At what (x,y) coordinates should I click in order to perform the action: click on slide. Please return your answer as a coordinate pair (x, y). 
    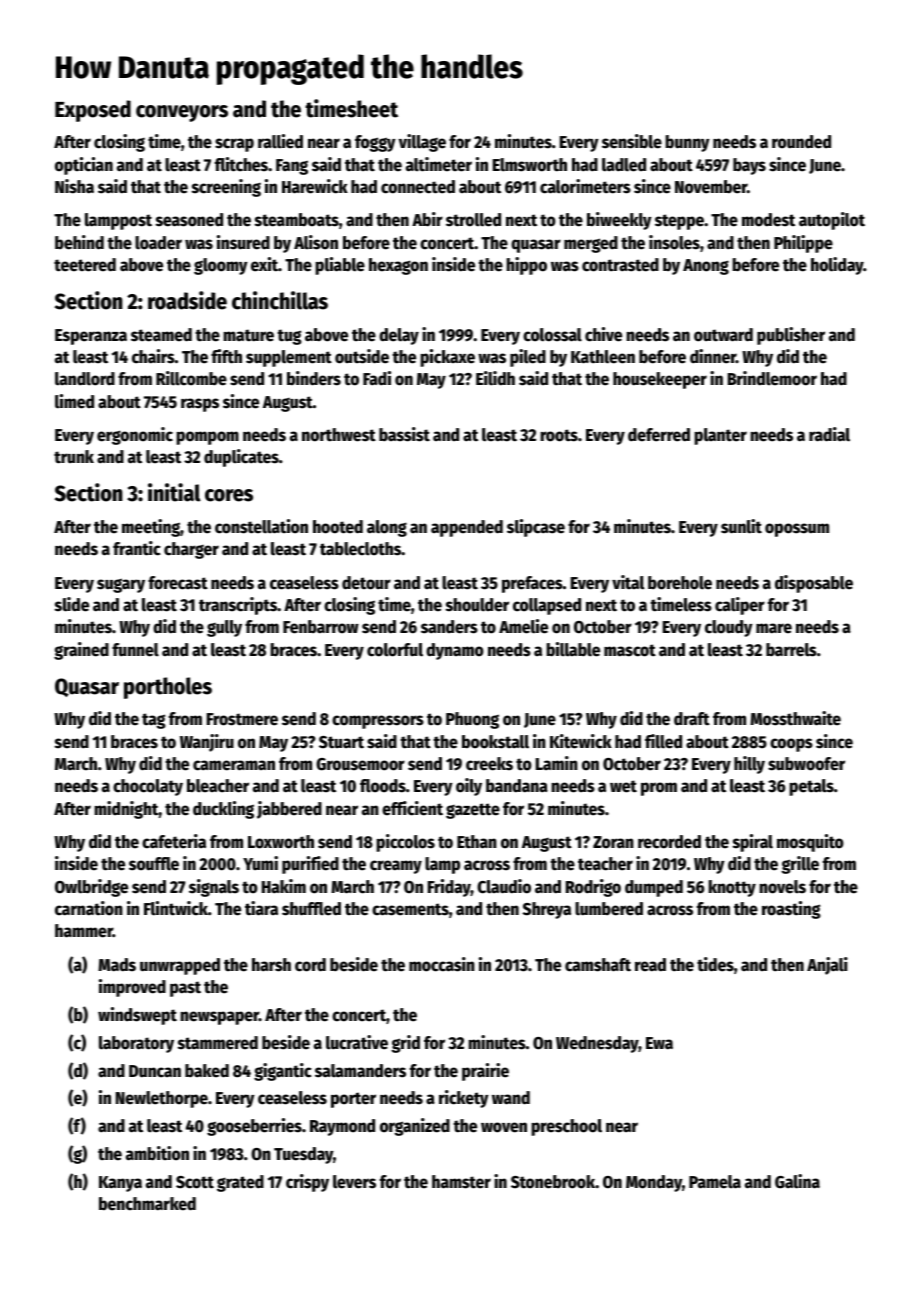
    Looking at the image, I should click on (72, 604).
